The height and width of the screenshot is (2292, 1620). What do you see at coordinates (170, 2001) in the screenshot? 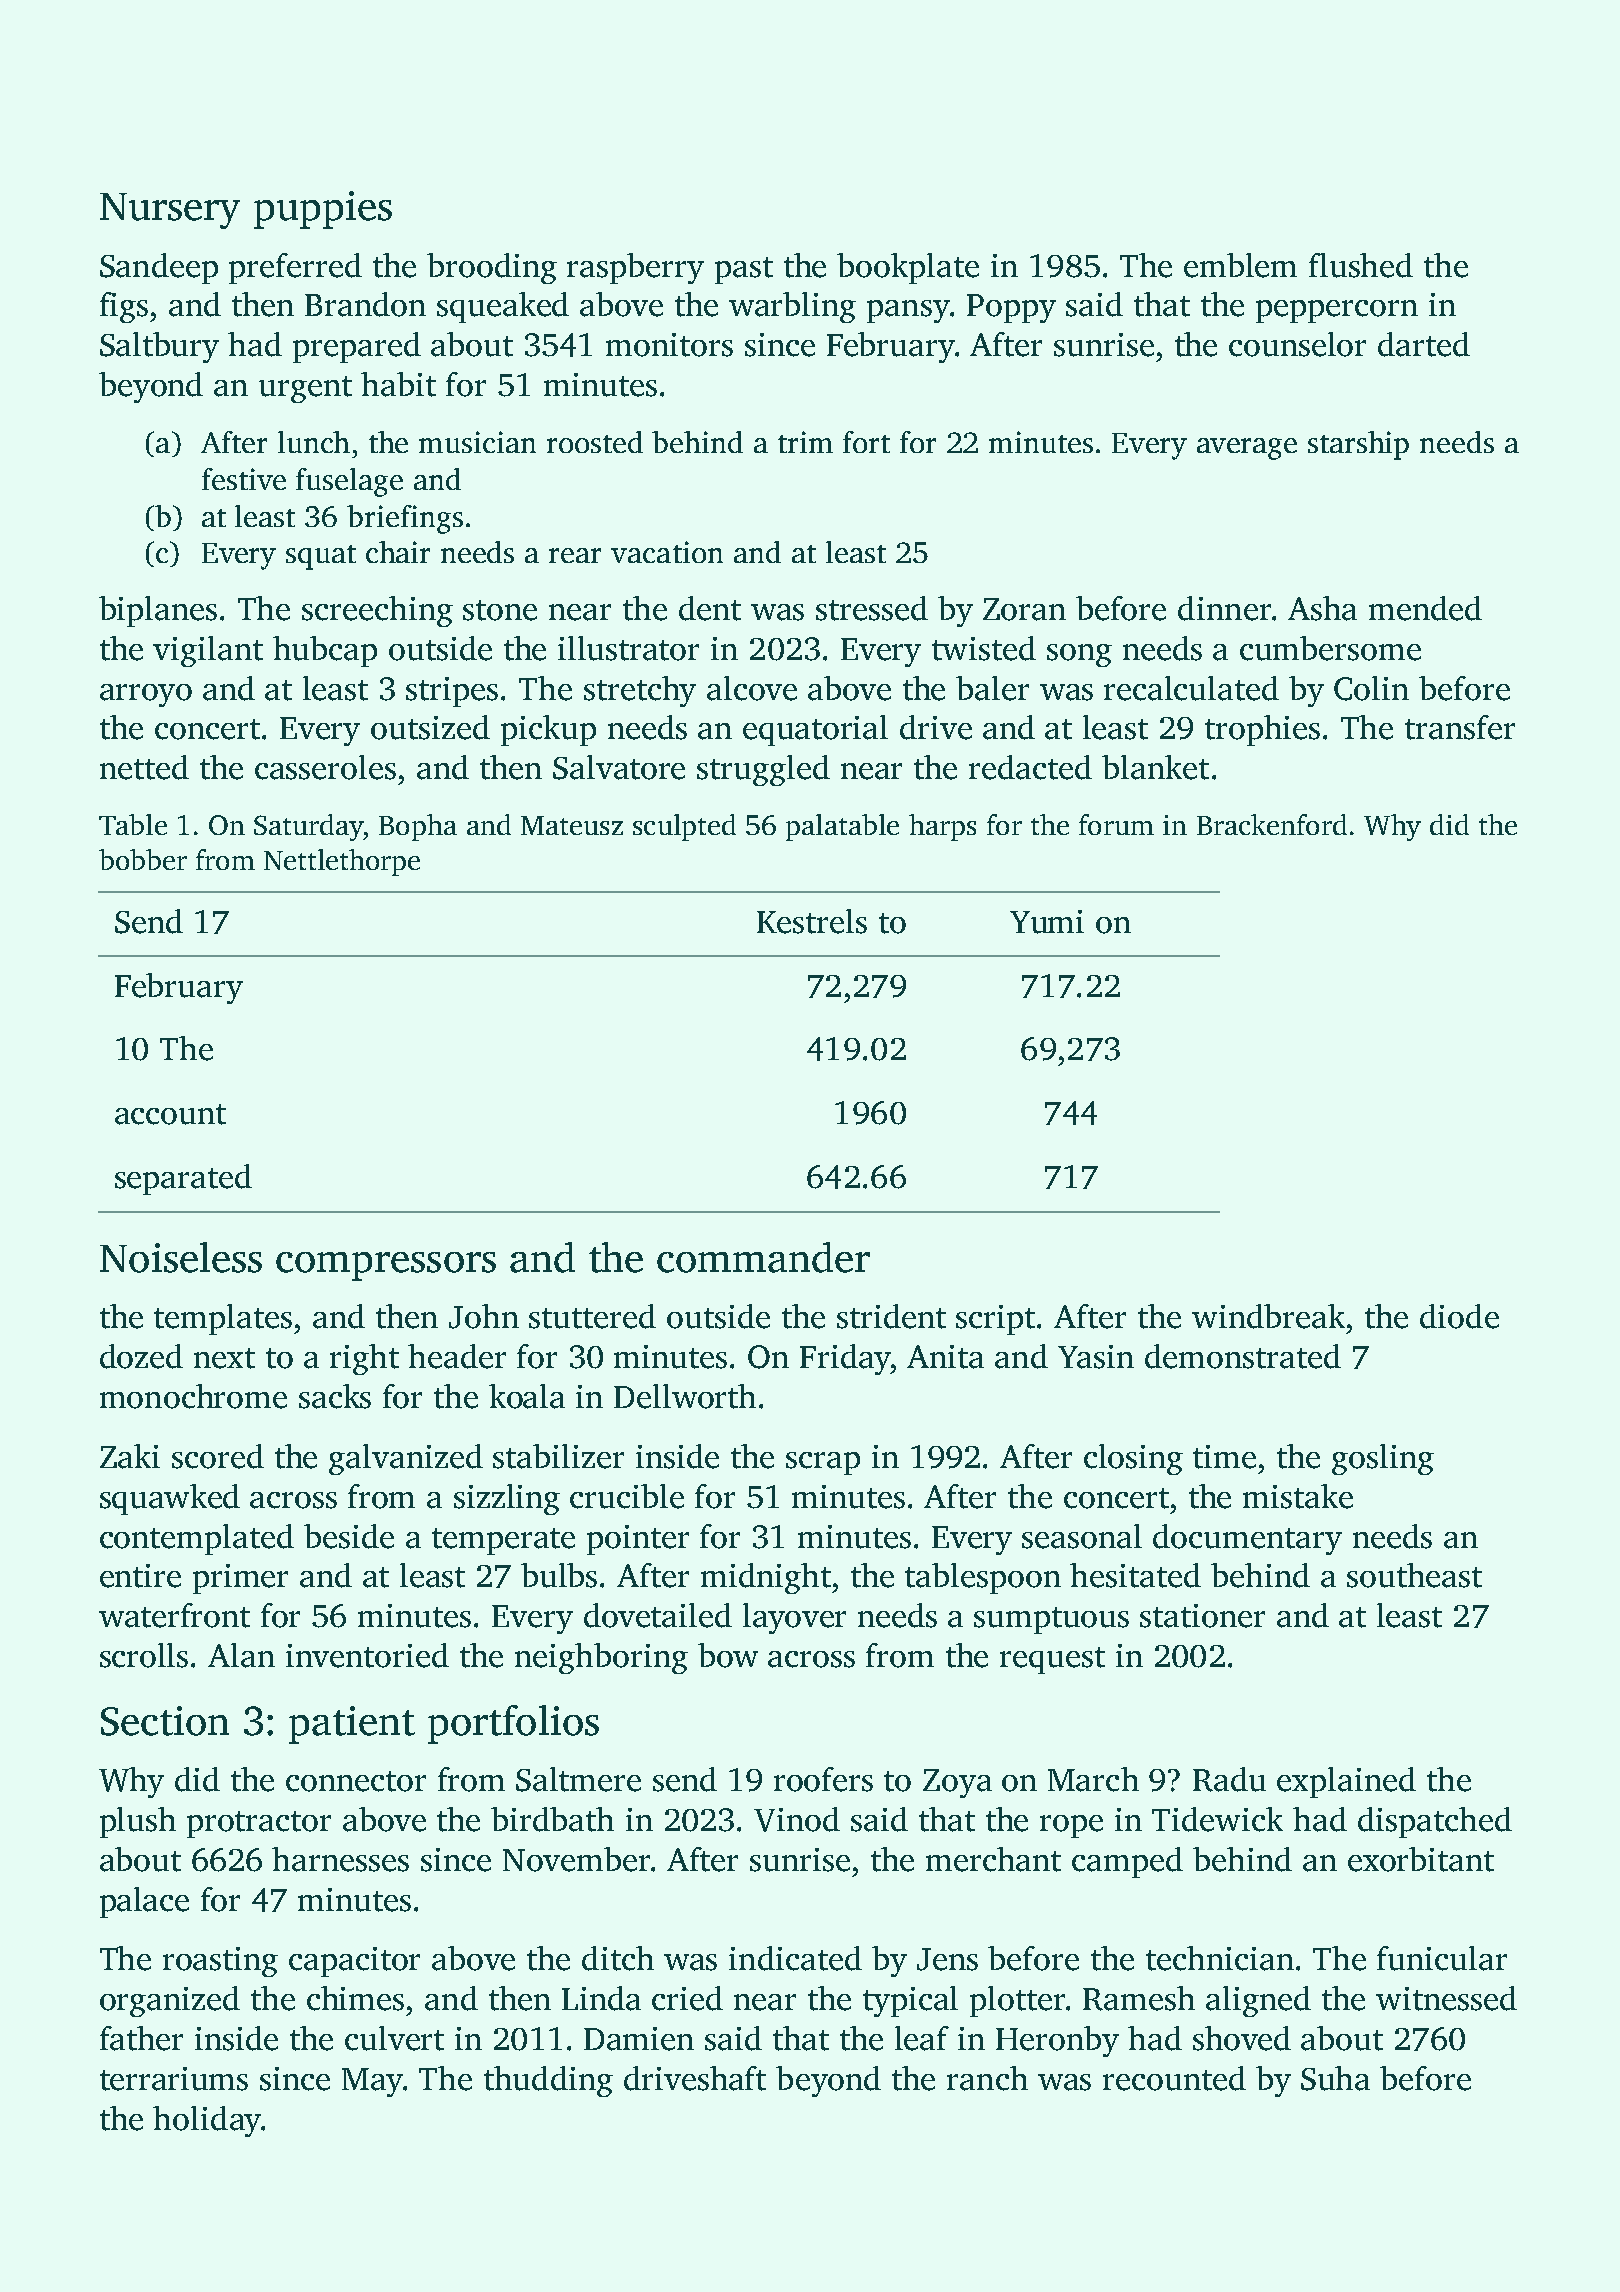
I see `organized` at bounding box center [170, 2001].
